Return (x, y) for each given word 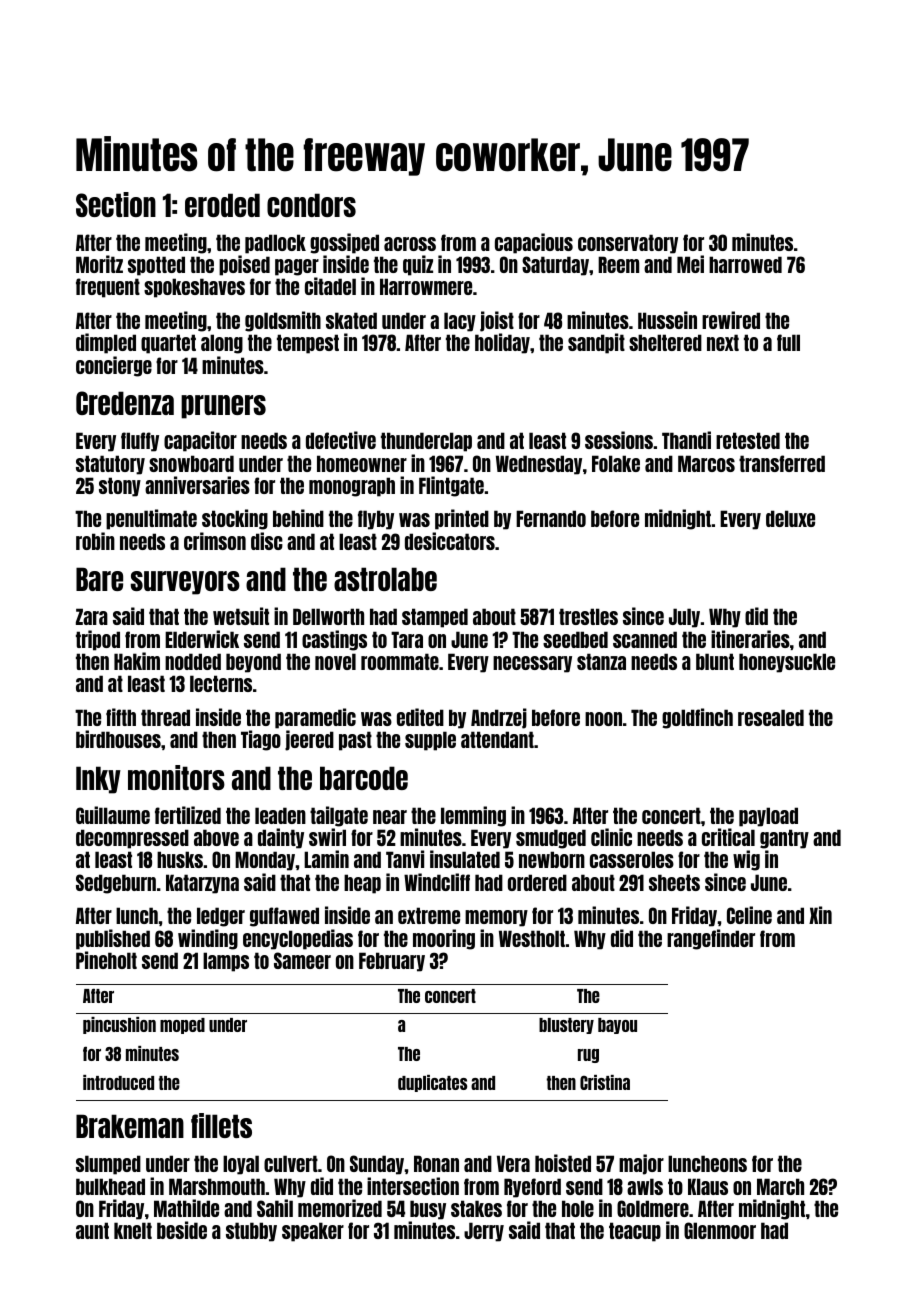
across (410, 244)
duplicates (432, 1083)
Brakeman (130, 1126)
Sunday (377, 1165)
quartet (168, 344)
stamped (435, 618)
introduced (118, 1082)
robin (95, 541)
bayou (617, 1026)
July (684, 618)
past (355, 741)
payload (768, 817)
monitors (176, 777)
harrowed (745, 264)
